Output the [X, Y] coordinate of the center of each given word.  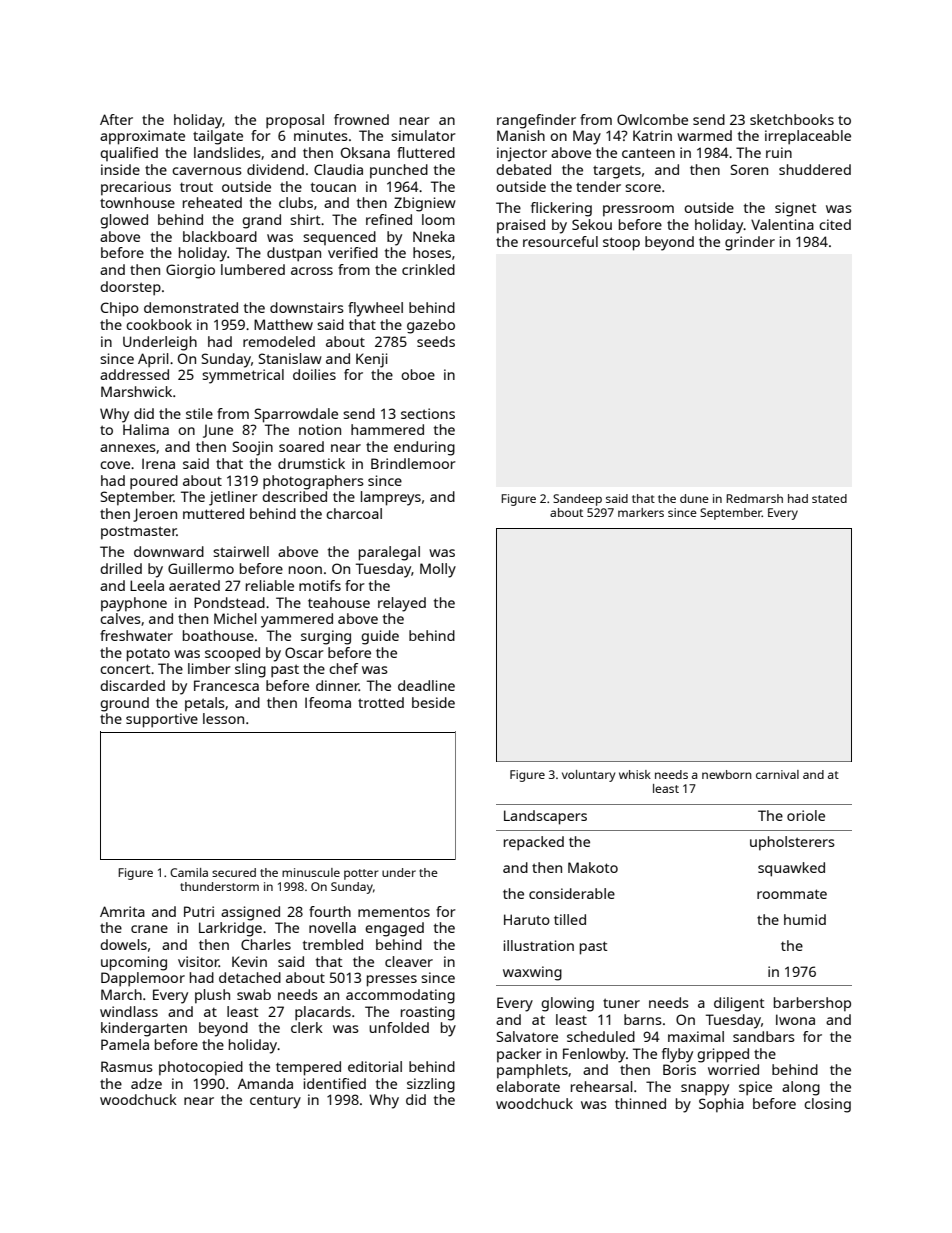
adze [146, 1083]
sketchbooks [792, 119]
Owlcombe [652, 119]
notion [320, 429]
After [116, 119]
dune [694, 498]
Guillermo [201, 568]
